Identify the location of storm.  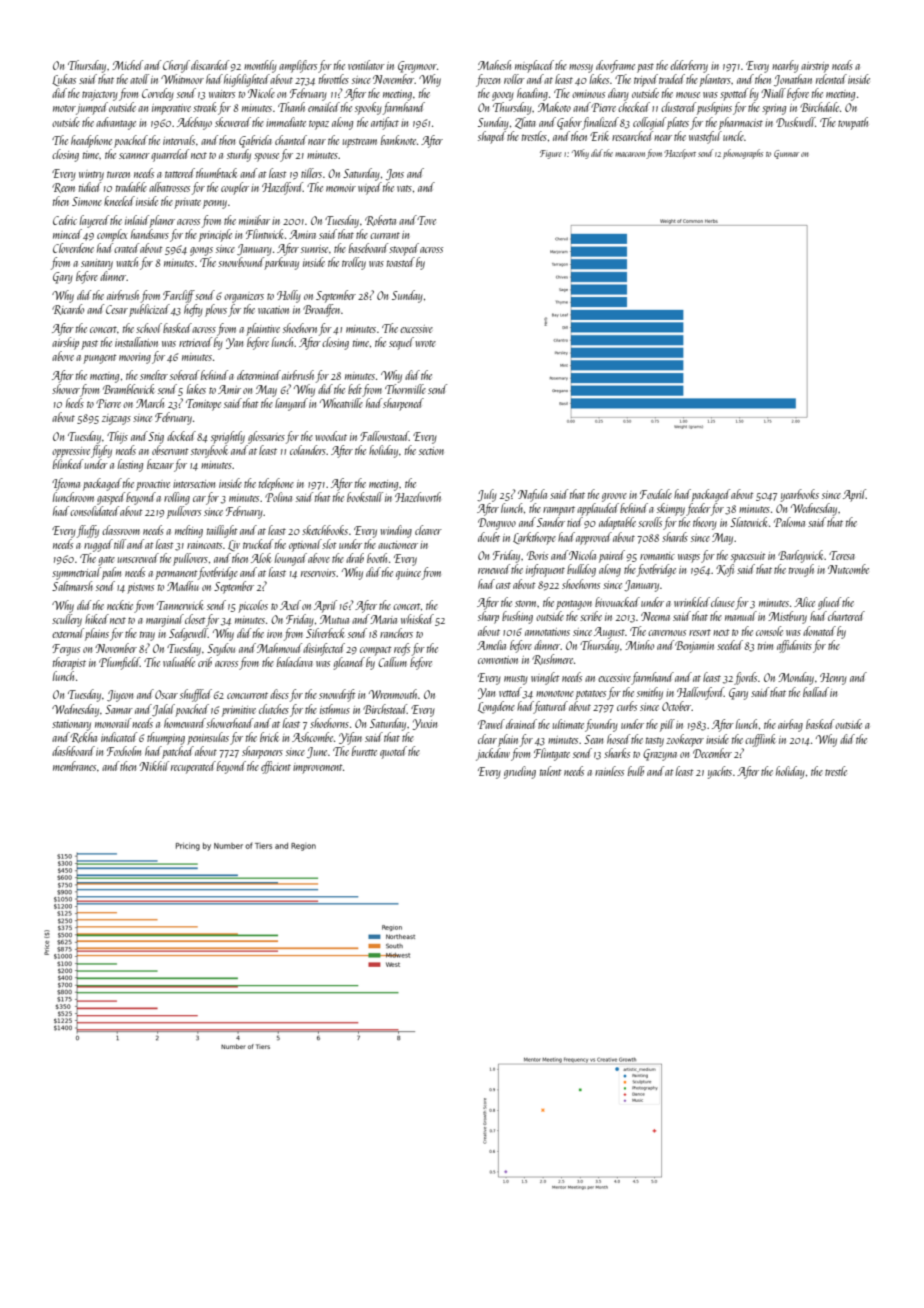
(526, 603).
